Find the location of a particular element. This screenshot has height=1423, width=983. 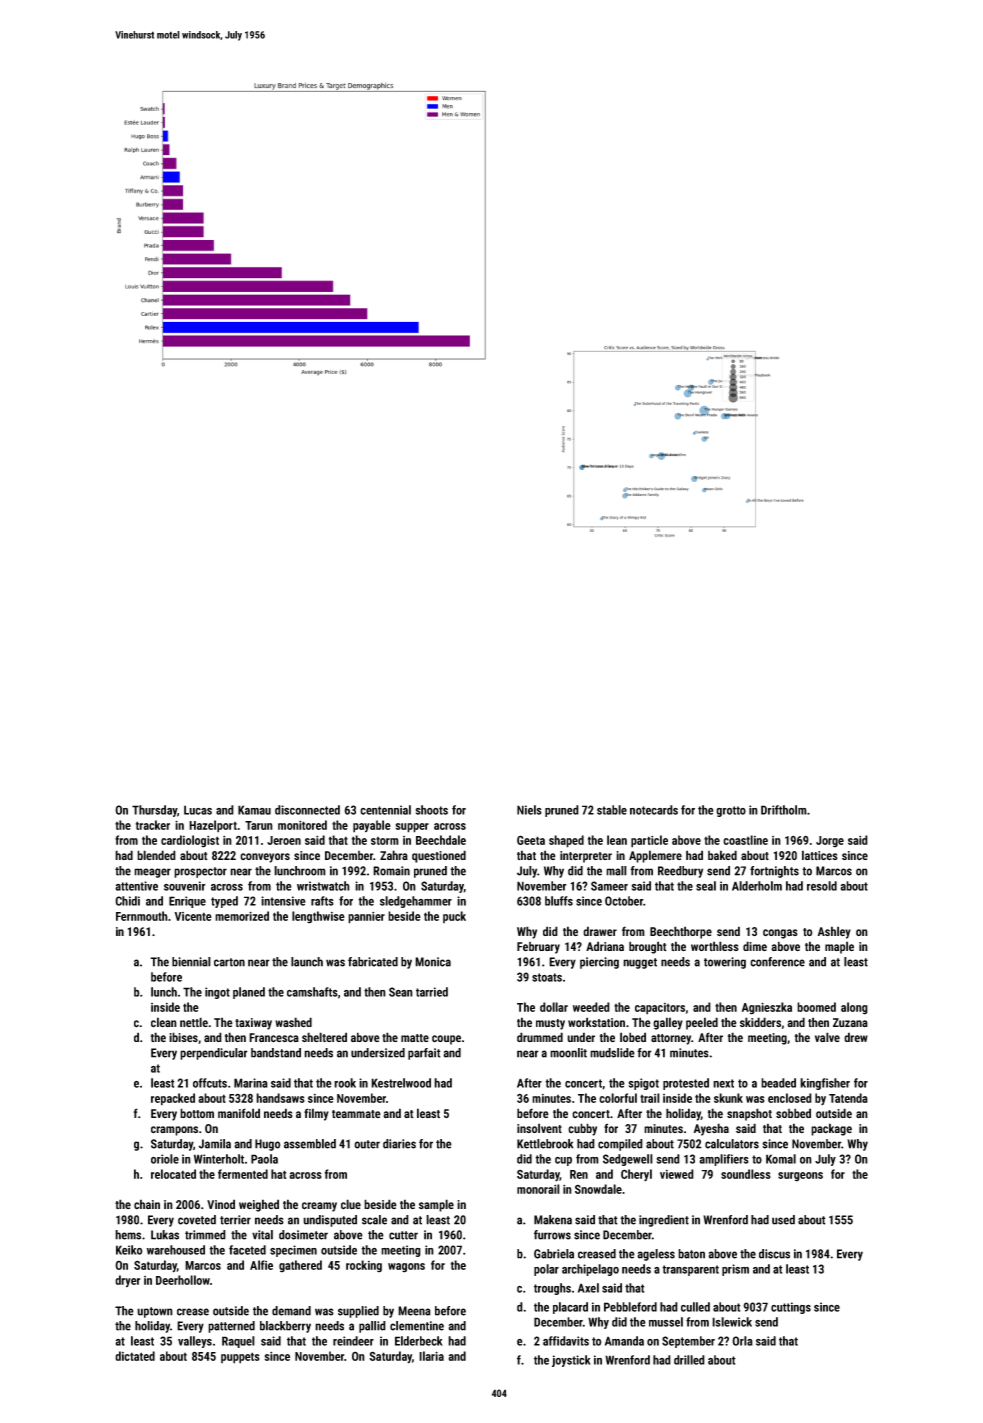

Niels is located at coordinates (529, 810).
